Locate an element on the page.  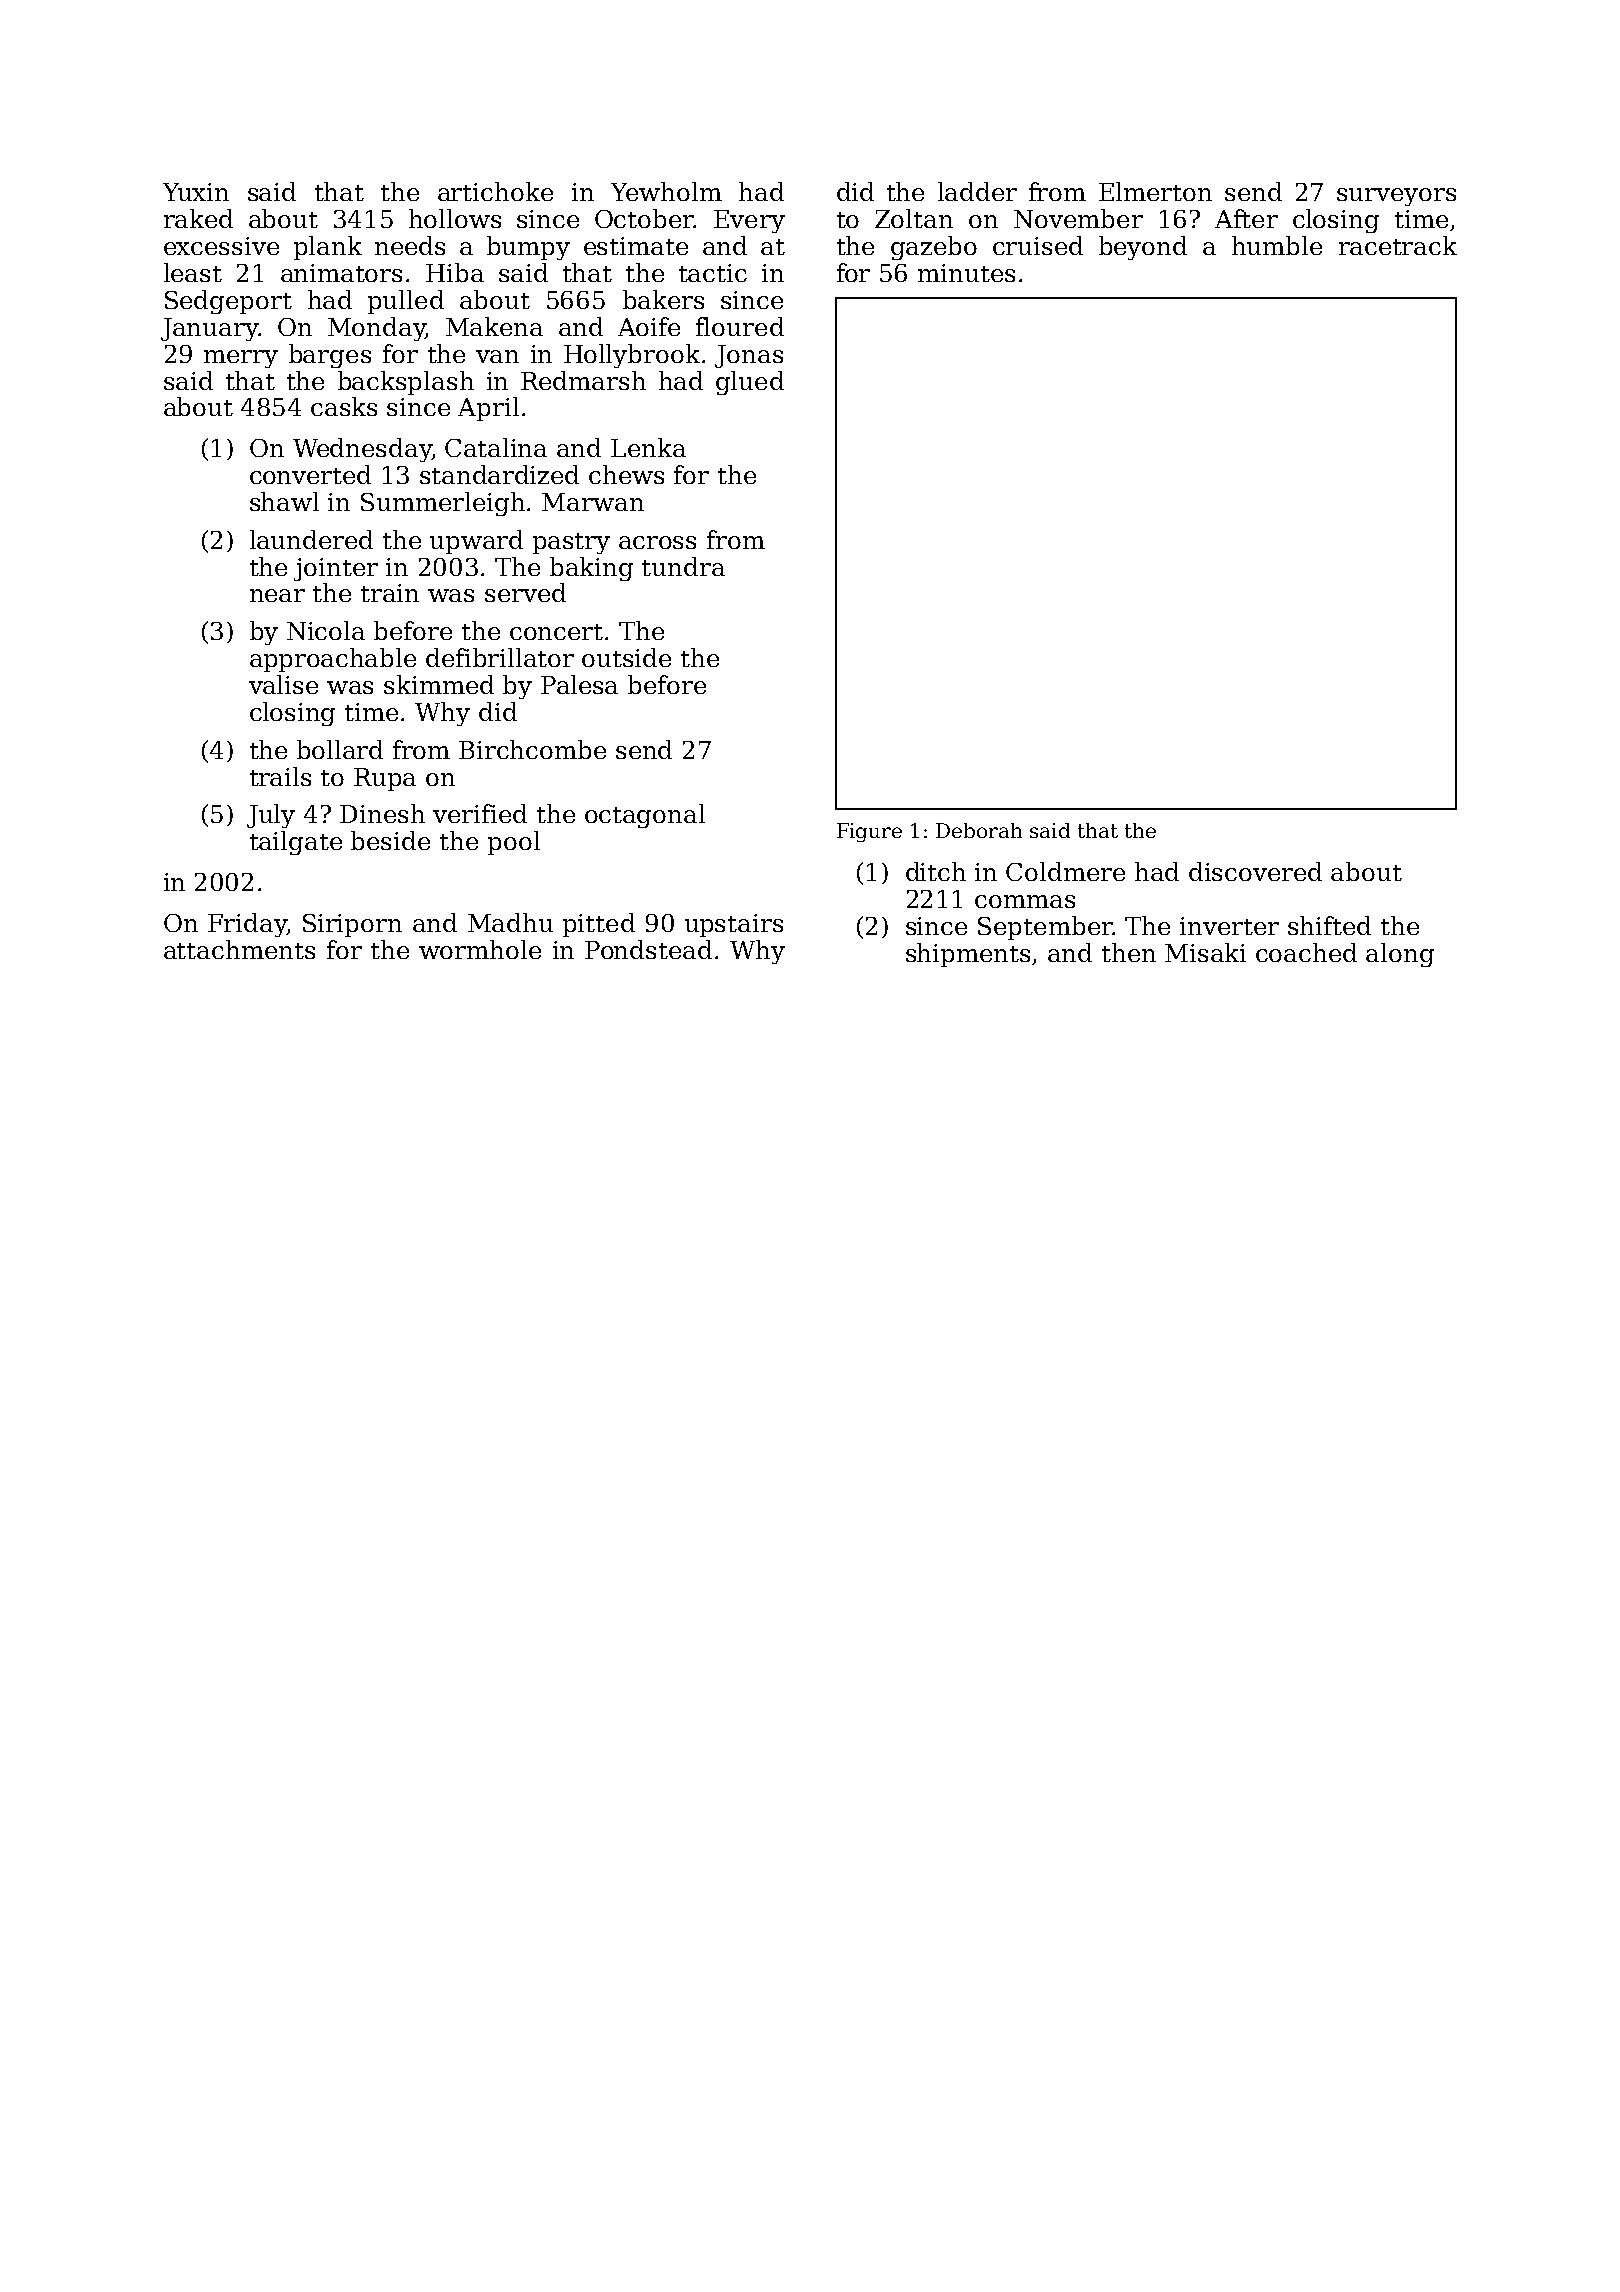
Birchcombe is located at coordinates (532, 749).
